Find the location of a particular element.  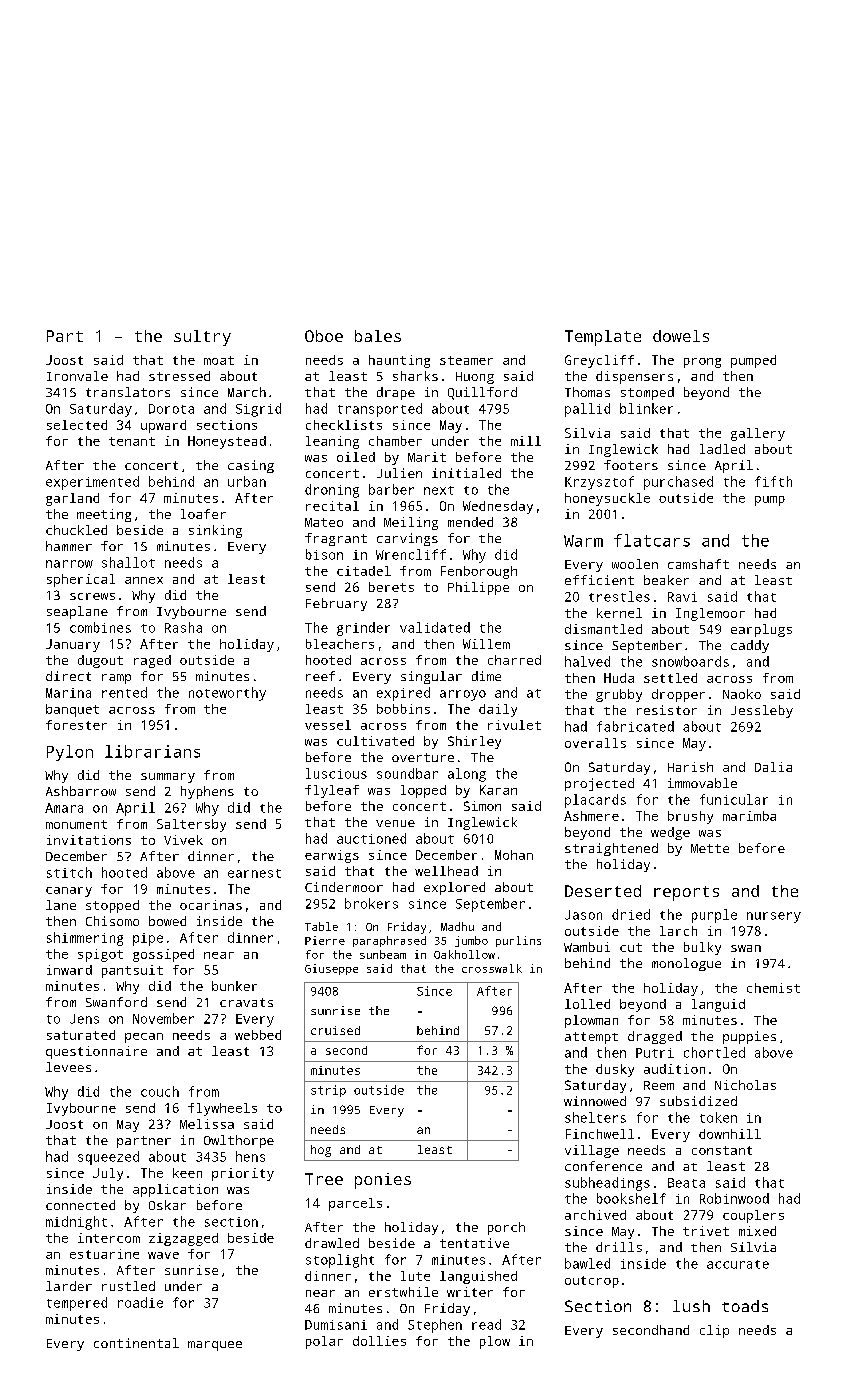

cruised is located at coordinates (335, 1030).
